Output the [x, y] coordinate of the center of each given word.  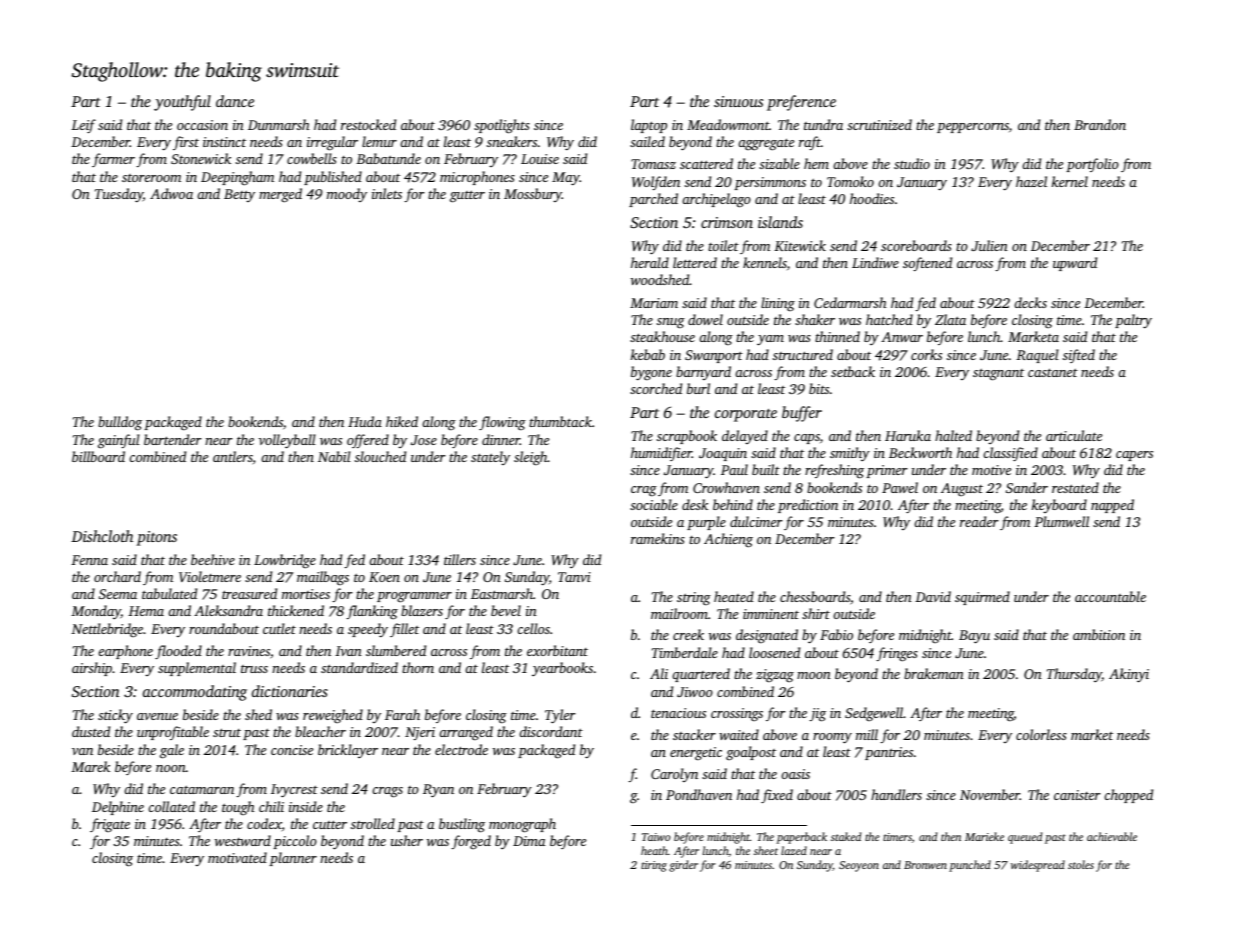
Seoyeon [859, 866]
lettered [695, 262]
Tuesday [119, 195]
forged [471, 842]
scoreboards [916, 245]
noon [171, 768]
